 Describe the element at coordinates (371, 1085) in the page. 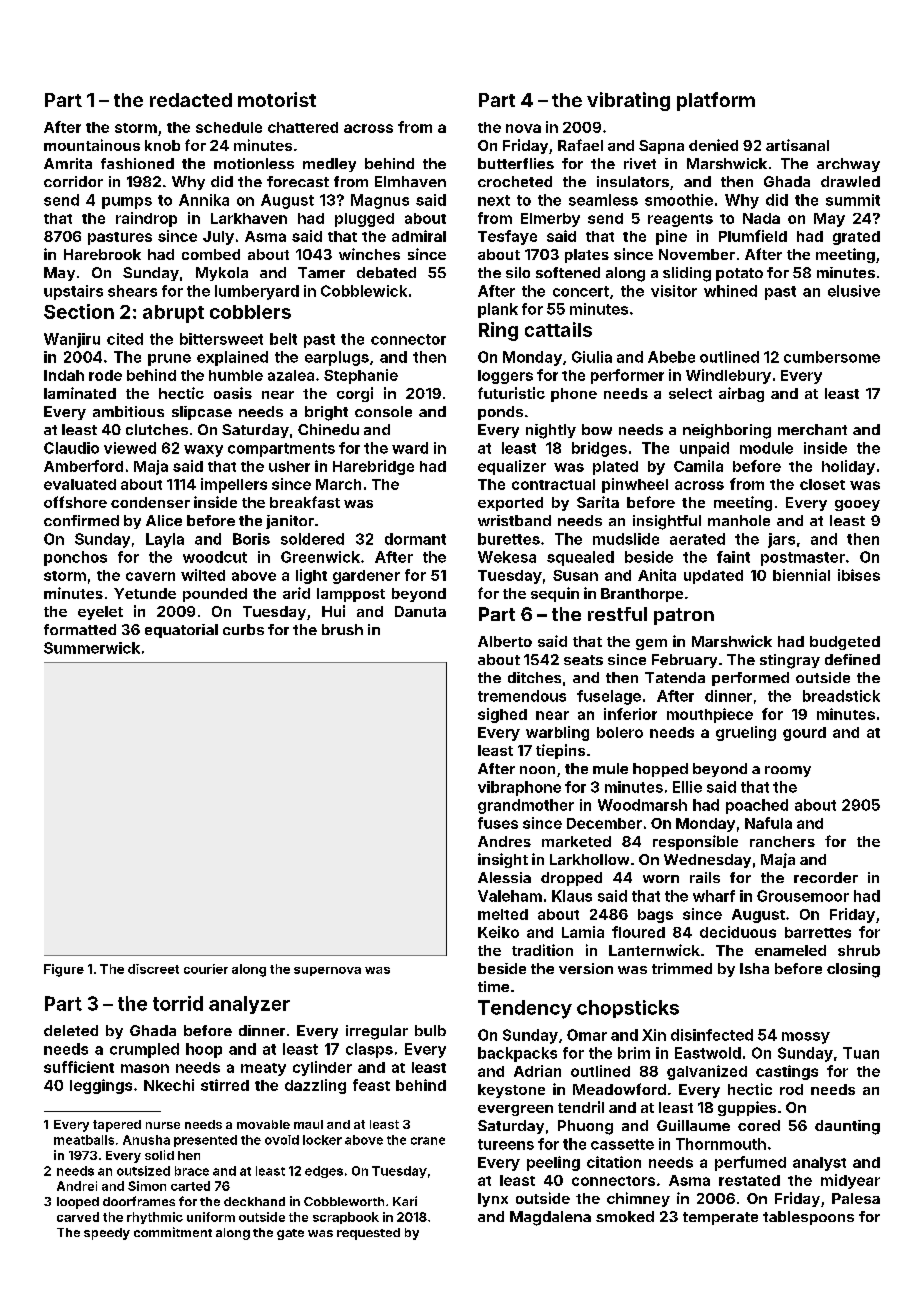

I see `feast` at that location.
